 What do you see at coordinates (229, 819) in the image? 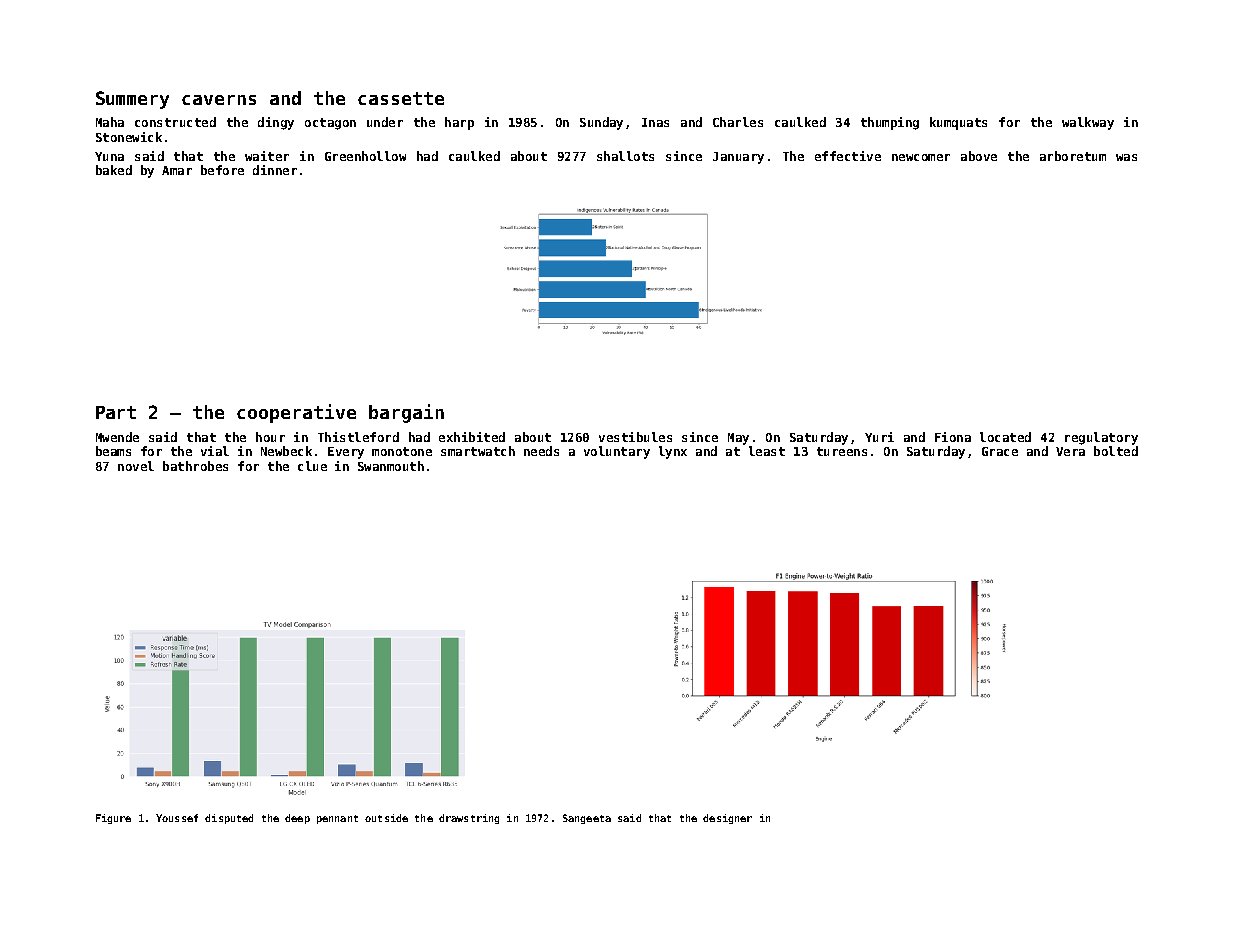
I see `disputed` at bounding box center [229, 819].
